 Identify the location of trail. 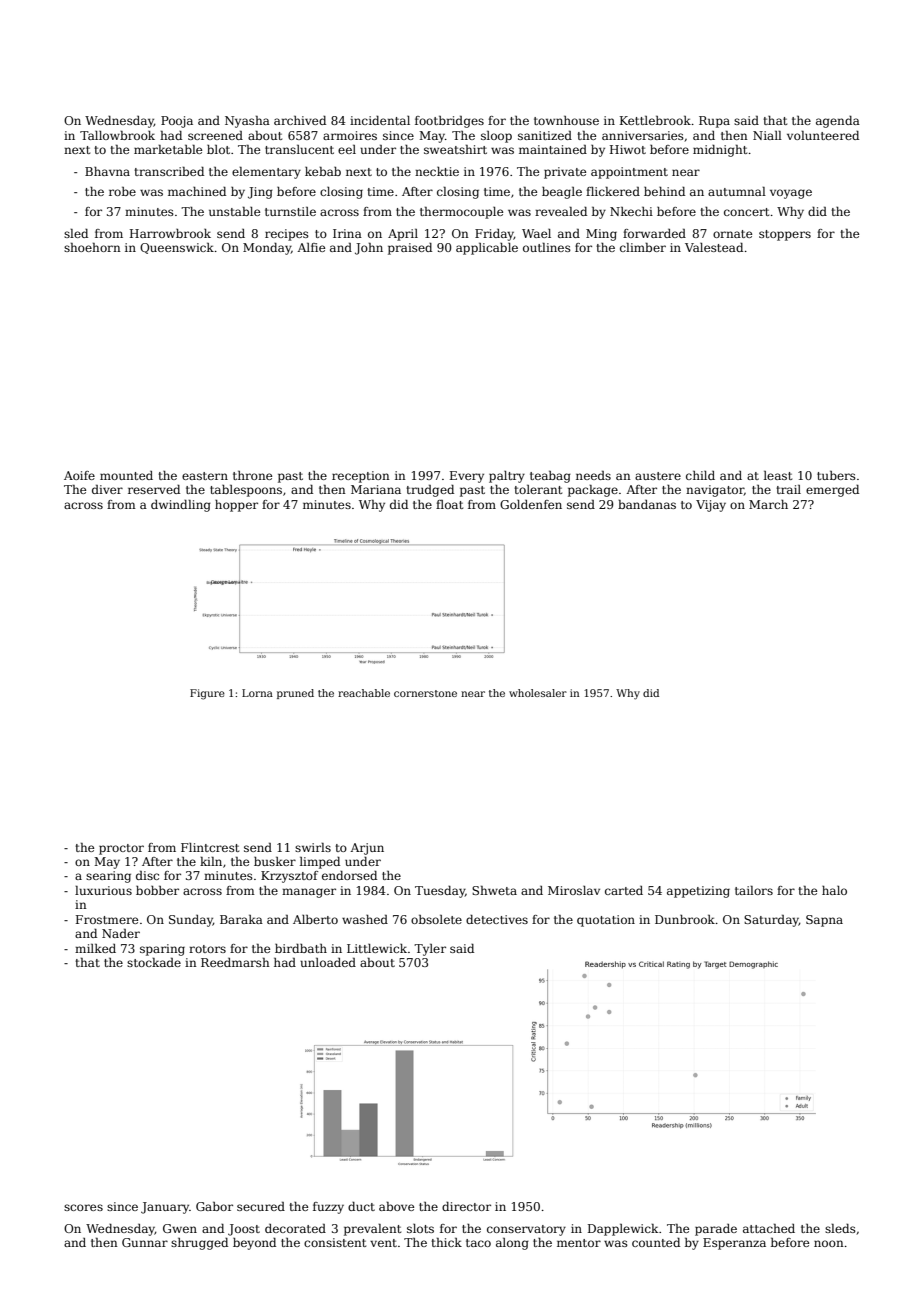
(788, 489).
